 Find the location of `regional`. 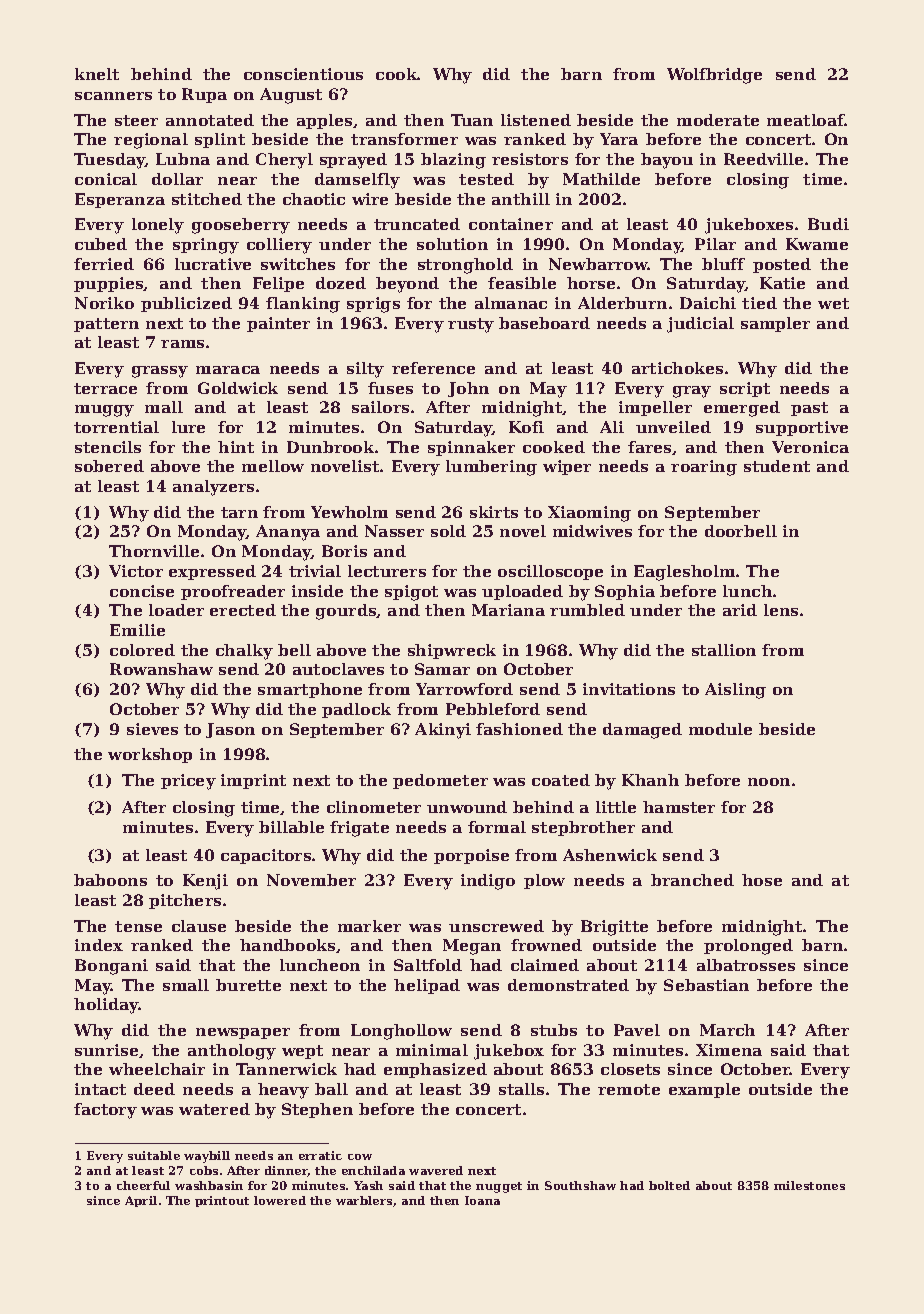

regional is located at coordinates (151, 141).
